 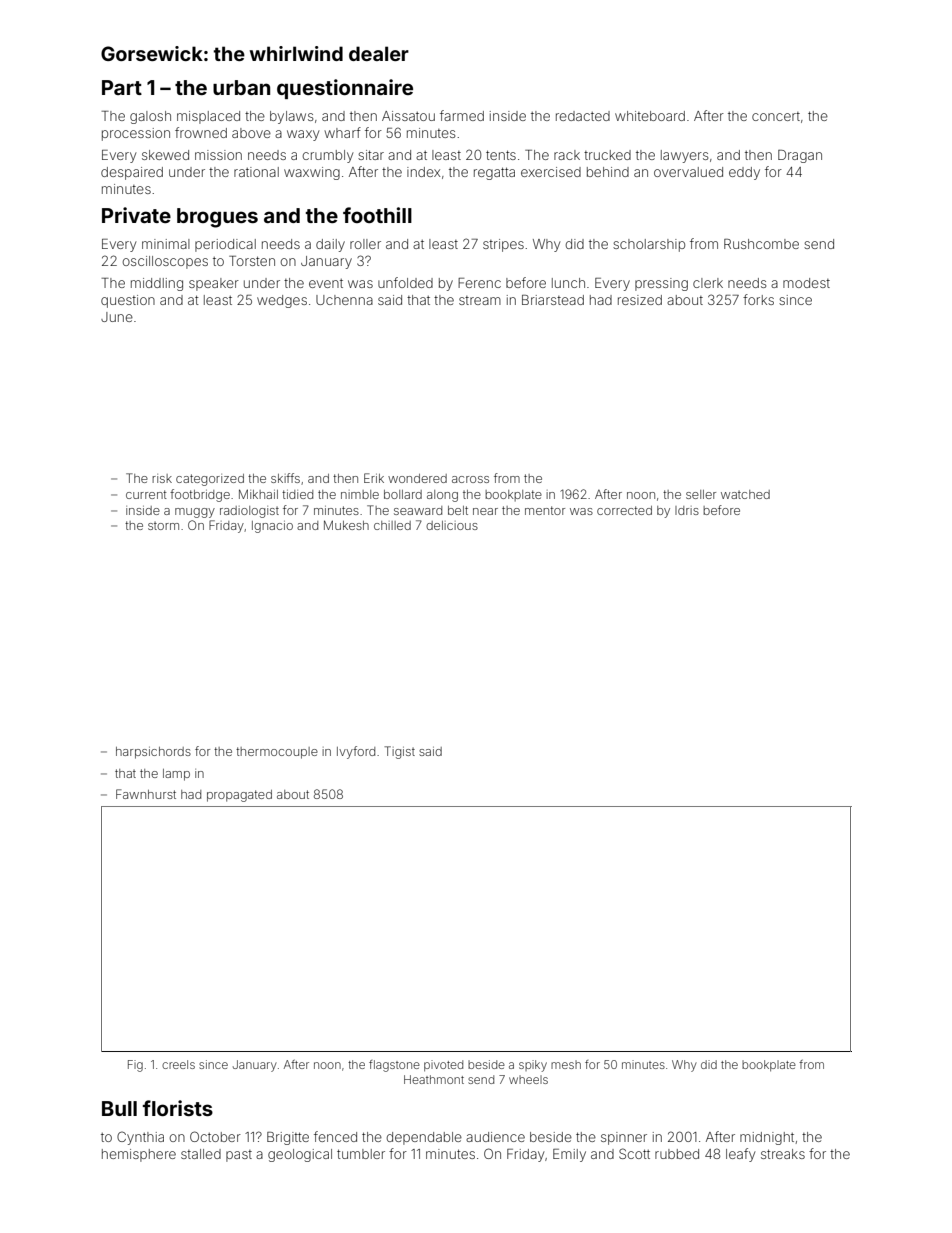 What do you see at coordinates (146, 794) in the screenshot?
I see `Fawnhurst` at bounding box center [146, 794].
